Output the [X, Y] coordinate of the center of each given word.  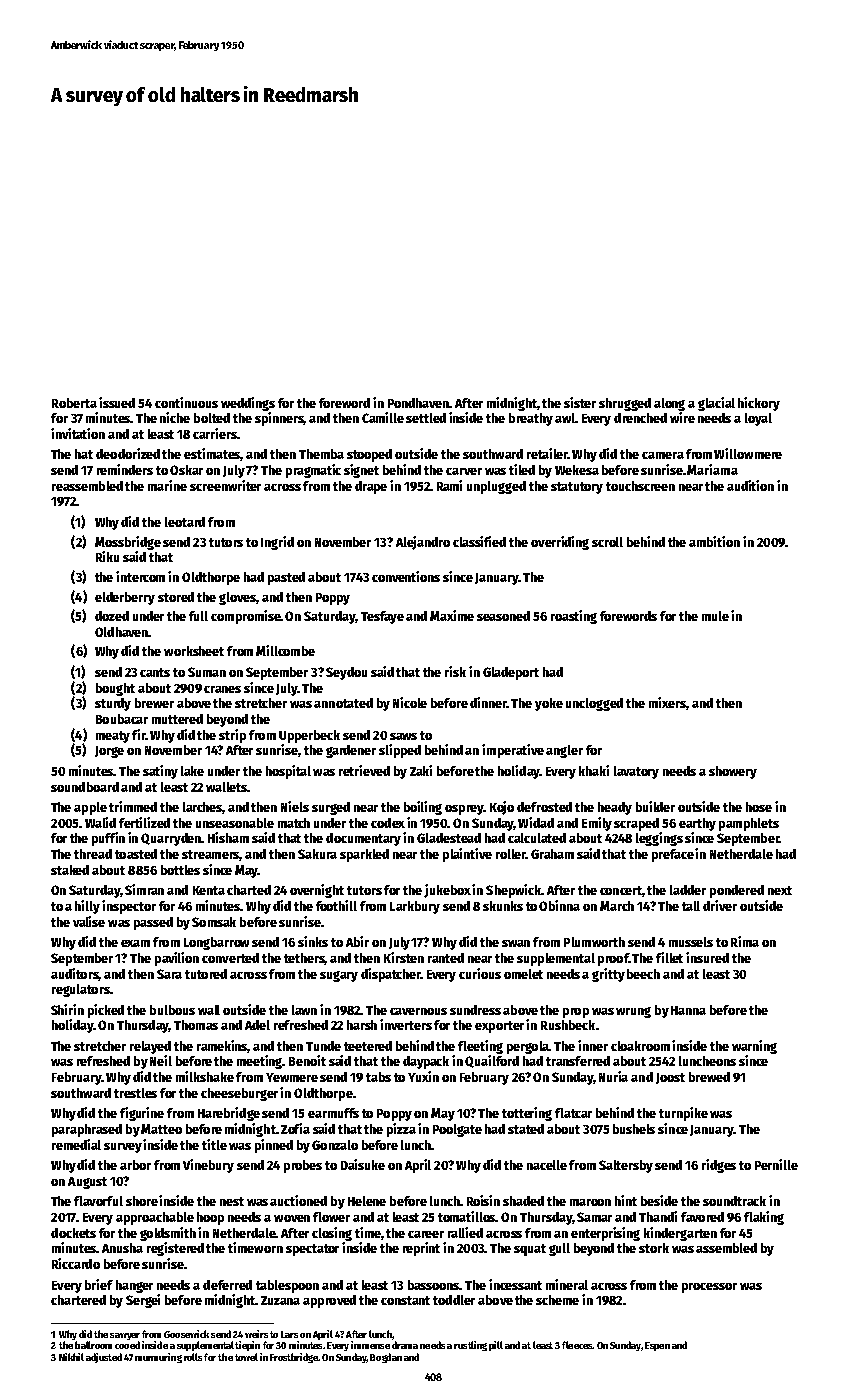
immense [370, 1345]
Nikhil [71, 1357]
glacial [716, 404]
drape [371, 487]
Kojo [502, 808]
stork [654, 1248]
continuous [186, 402]
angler [564, 751]
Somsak [214, 922]
